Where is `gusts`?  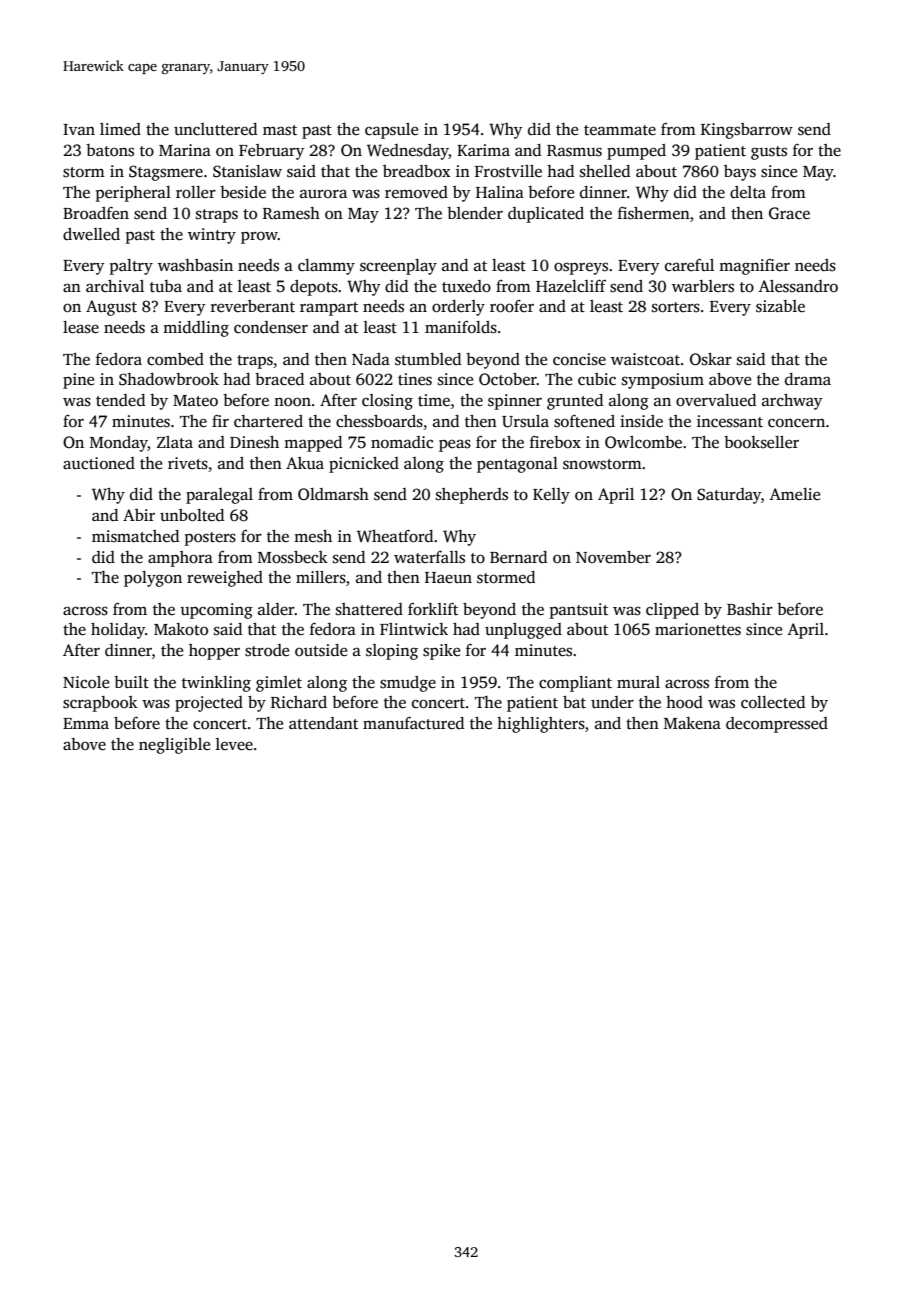 gusts is located at coordinates (769, 153).
